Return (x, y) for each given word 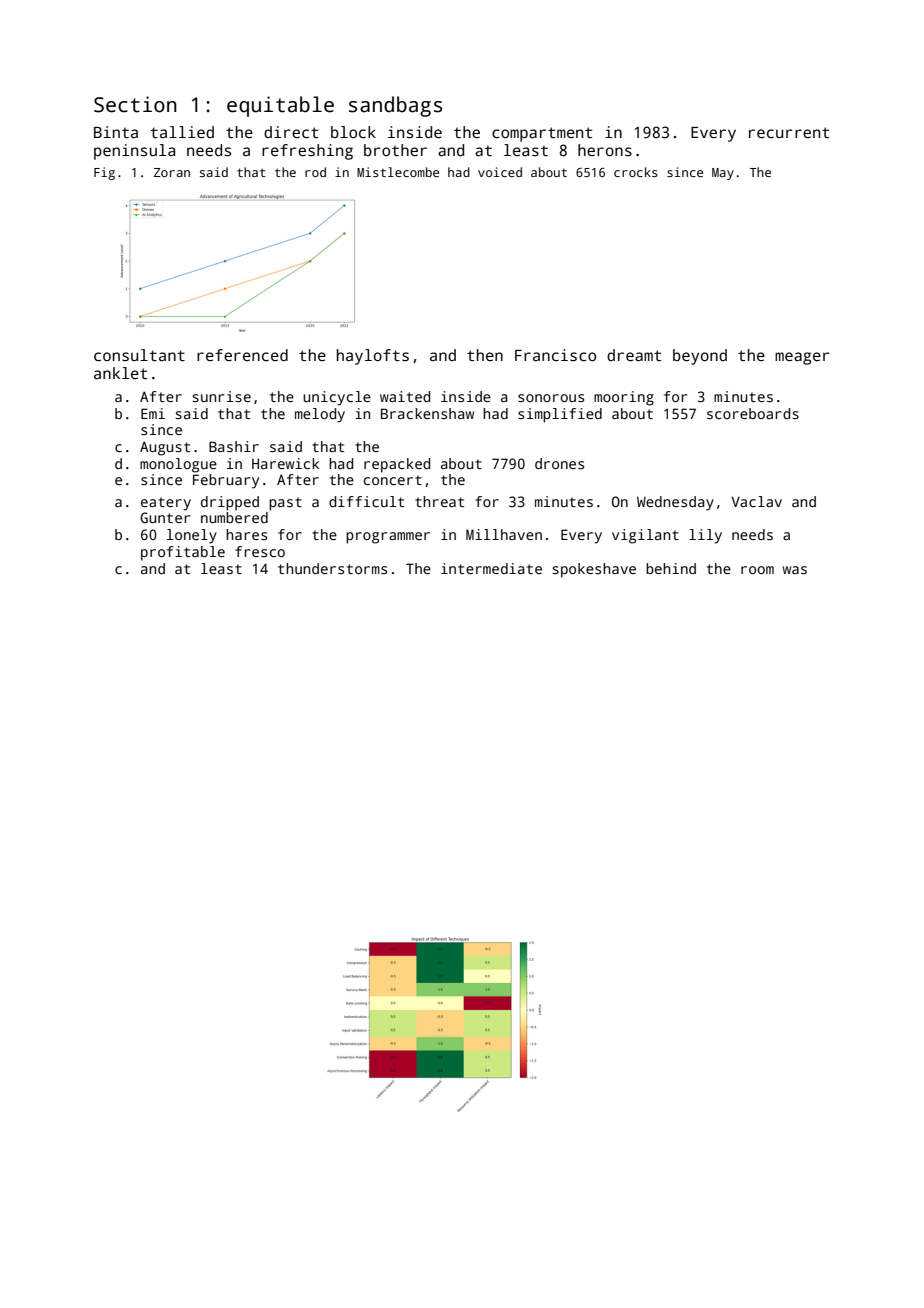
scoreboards (753, 413)
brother (395, 150)
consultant (139, 355)
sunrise (221, 396)
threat (439, 501)
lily (705, 536)
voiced (500, 172)
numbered (234, 517)
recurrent (789, 133)
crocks (636, 172)
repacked (397, 465)
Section (135, 104)
